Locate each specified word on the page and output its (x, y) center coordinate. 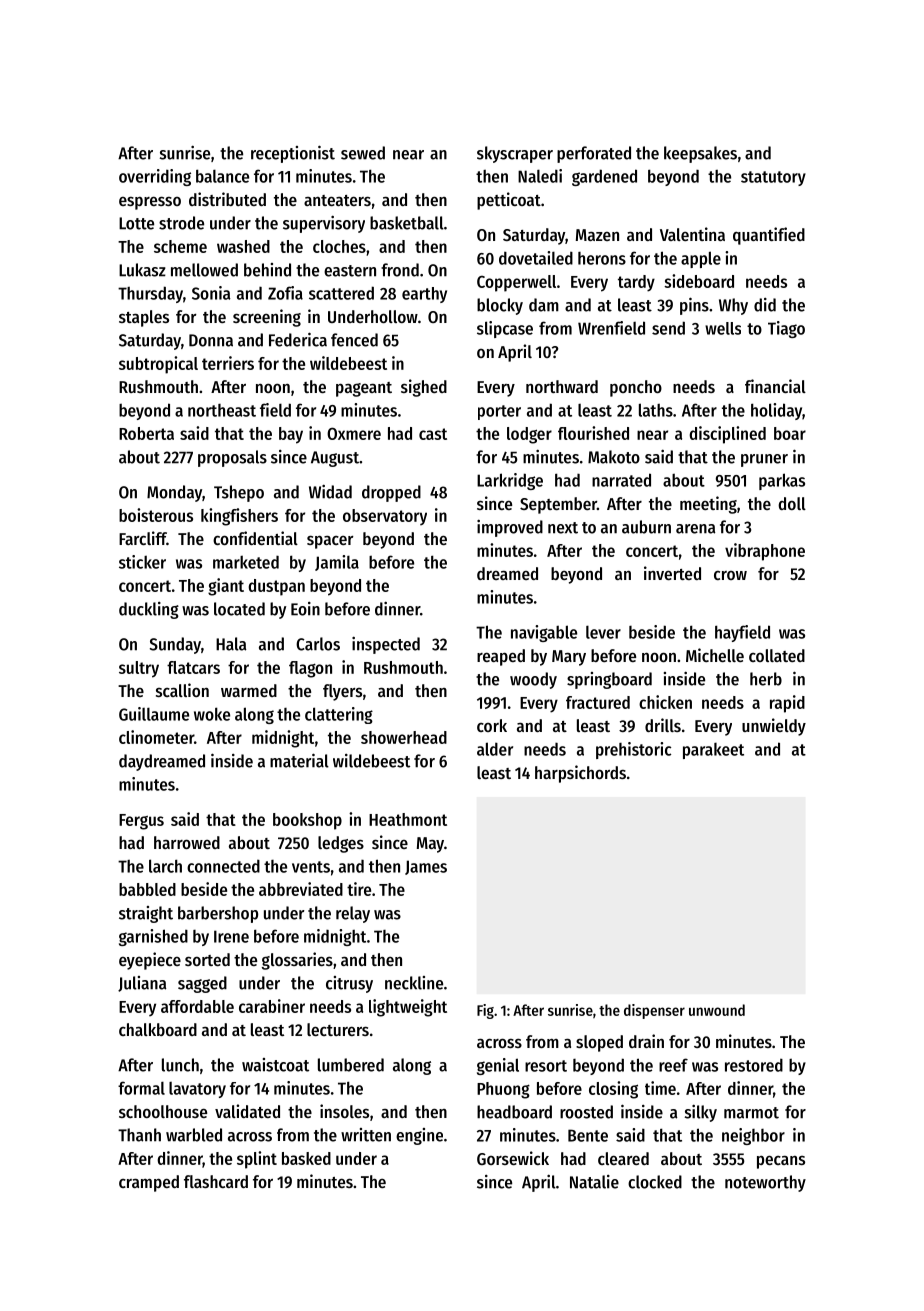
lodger (529, 435)
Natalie (594, 1182)
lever (603, 632)
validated (247, 1111)
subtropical (158, 365)
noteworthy (765, 1183)
